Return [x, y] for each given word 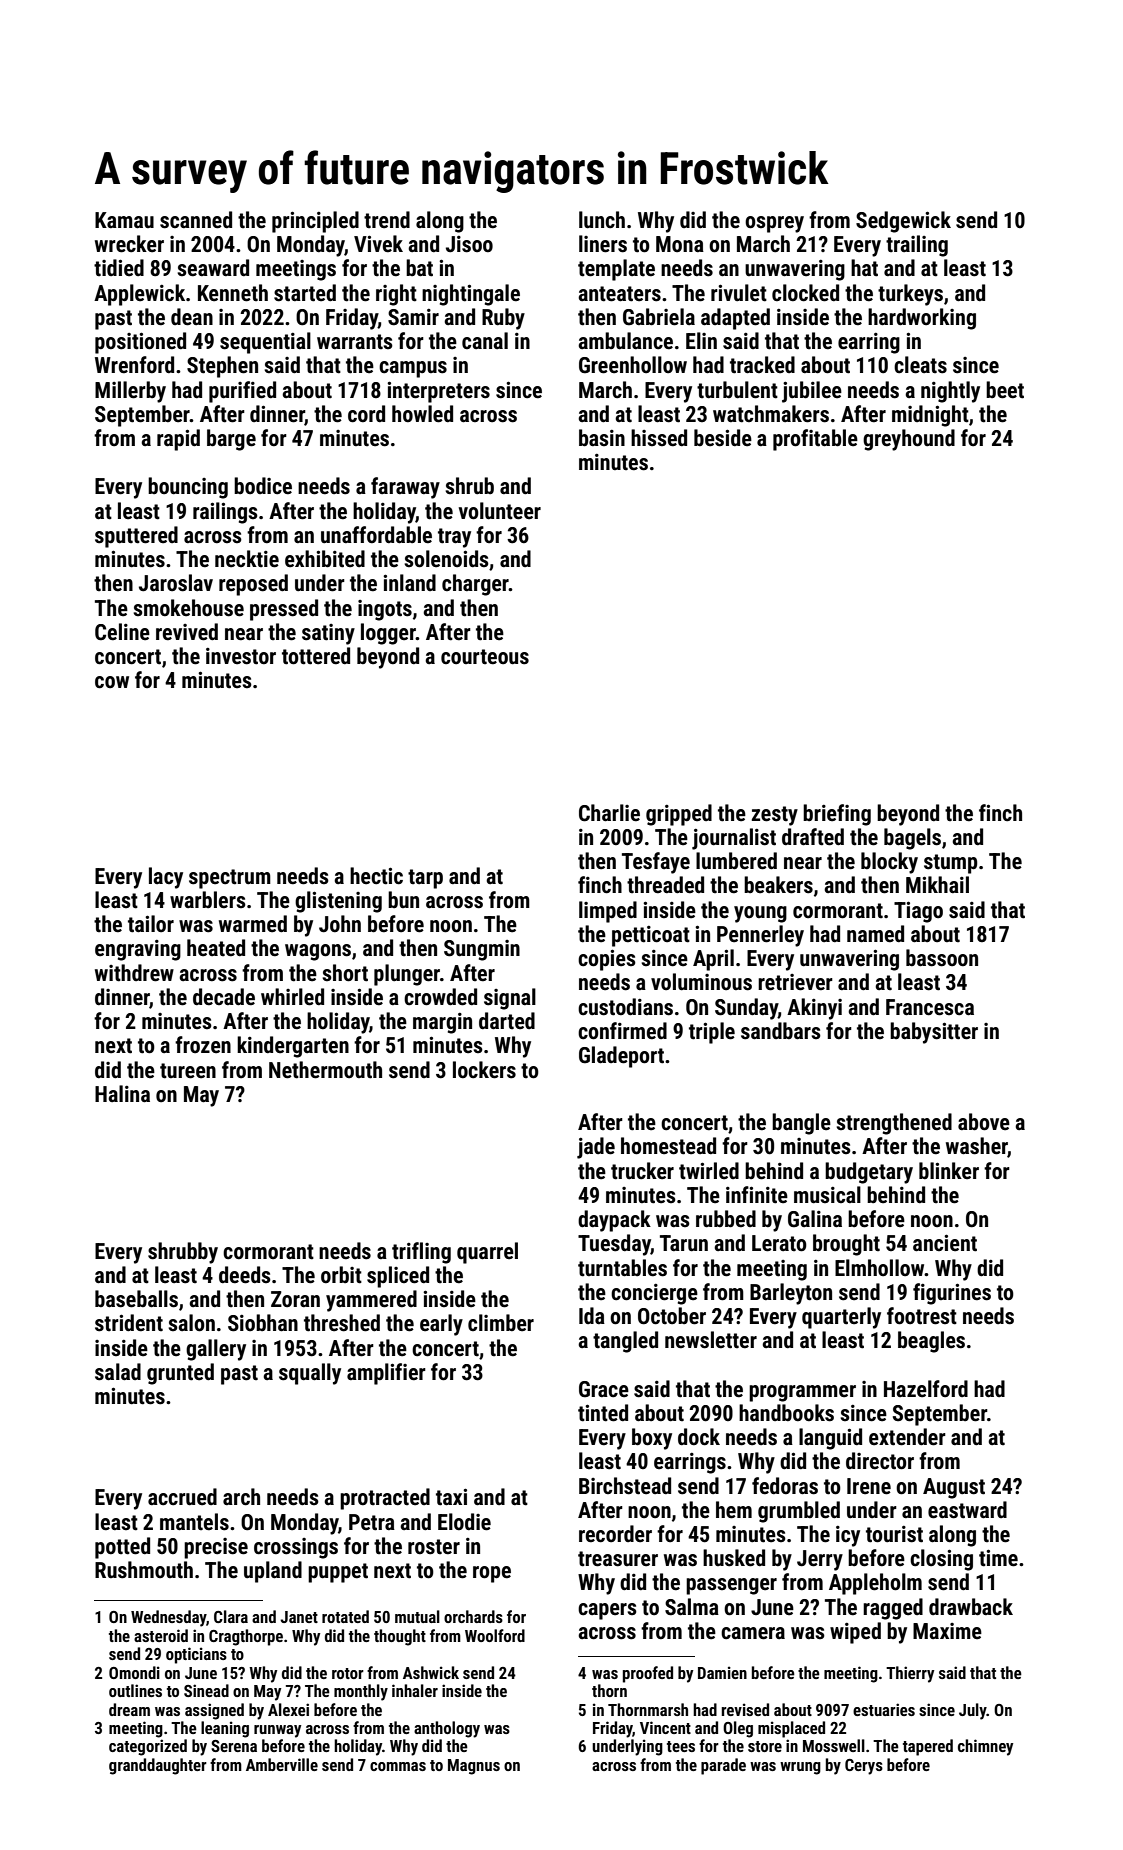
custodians [625, 1007]
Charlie [609, 813]
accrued [182, 1497]
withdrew [134, 973]
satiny [328, 634]
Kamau [124, 220]
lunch [602, 220]
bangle [801, 1124]
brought [846, 1245]
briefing [837, 815]
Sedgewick [903, 222]
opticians [196, 1655]
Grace [604, 1389]
